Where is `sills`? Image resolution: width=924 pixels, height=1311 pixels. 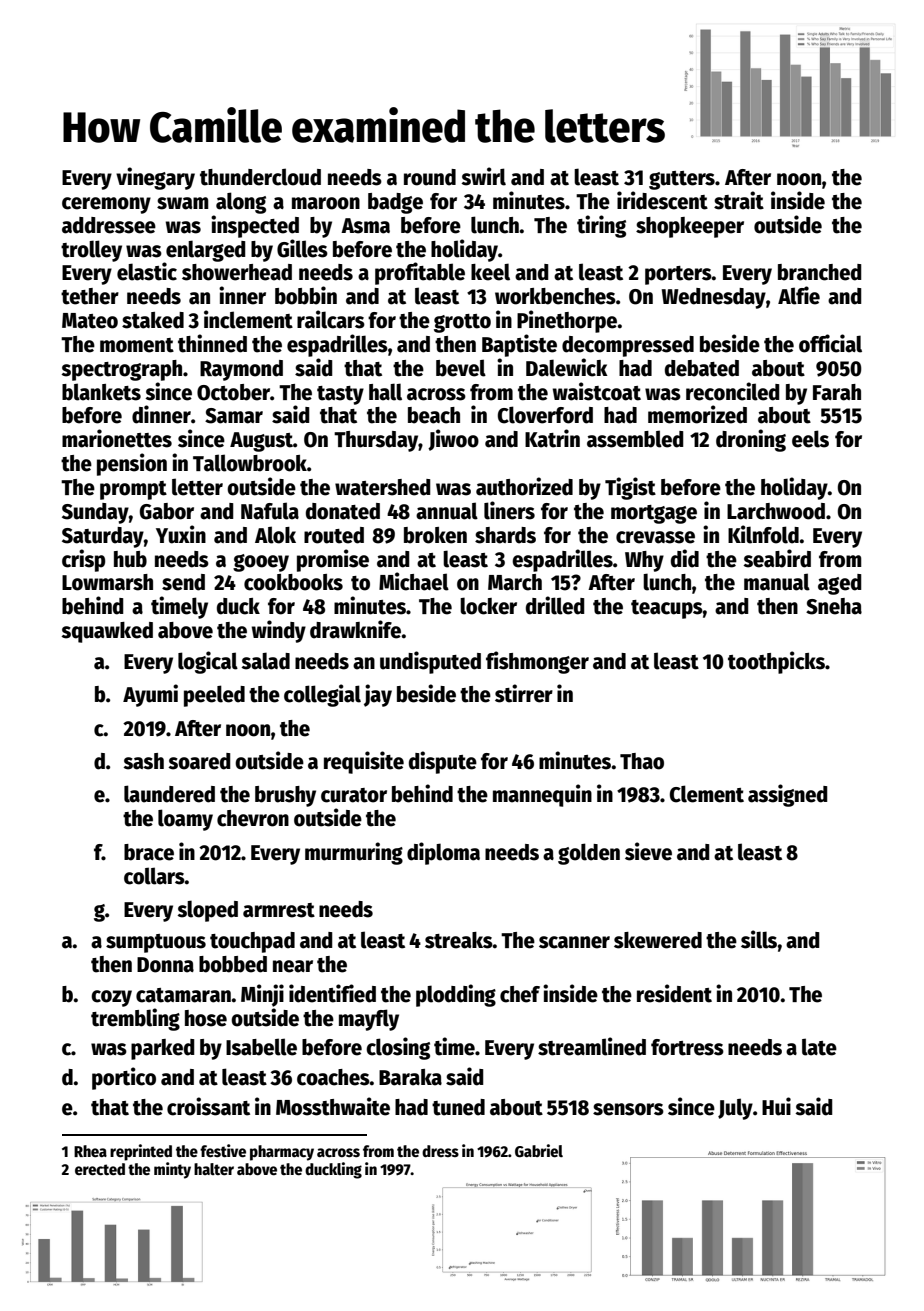
sills is located at coordinates (759, 939).
